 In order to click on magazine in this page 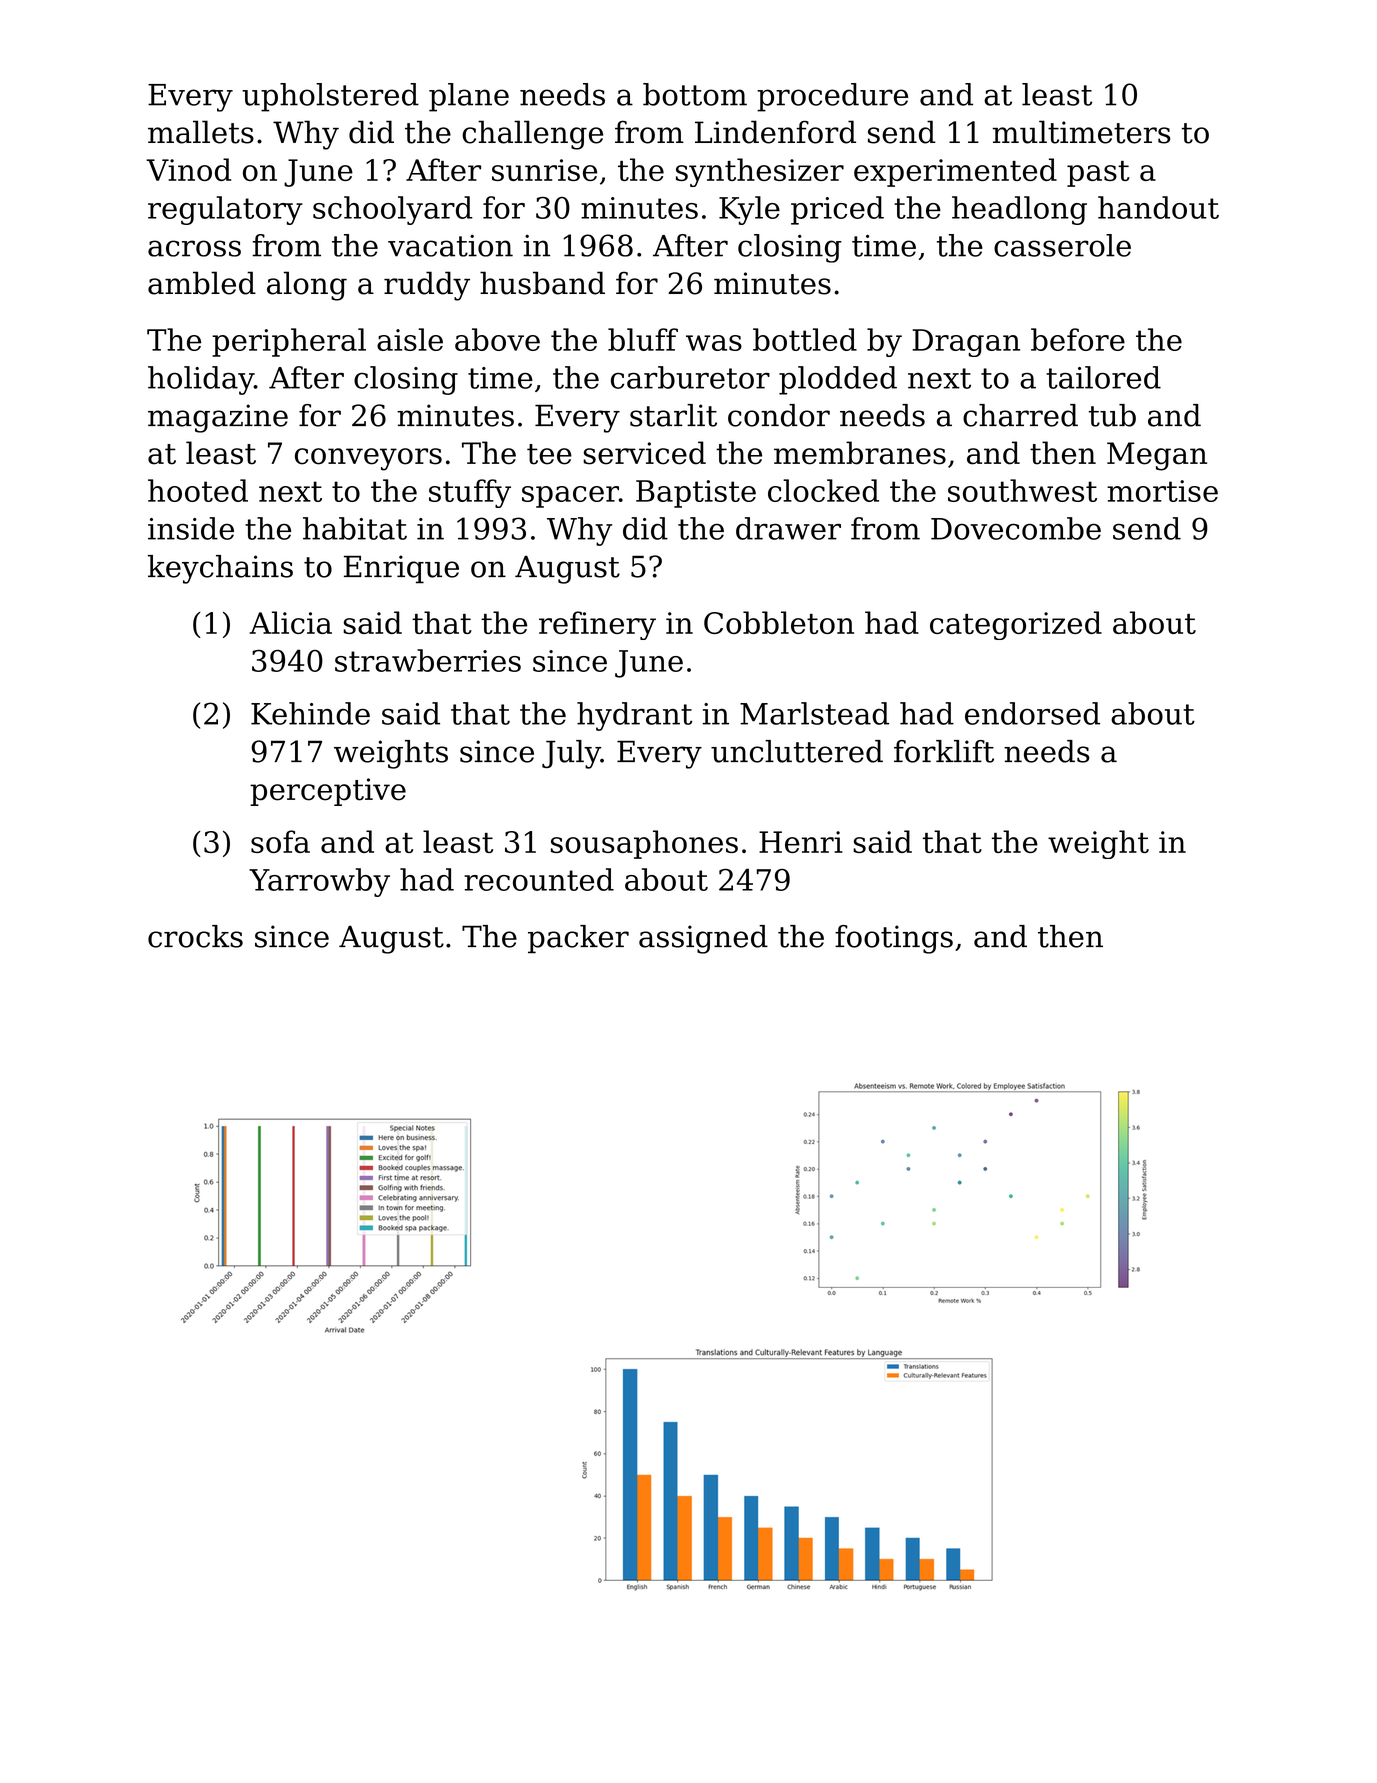, I will do `click(218, 418)`.
